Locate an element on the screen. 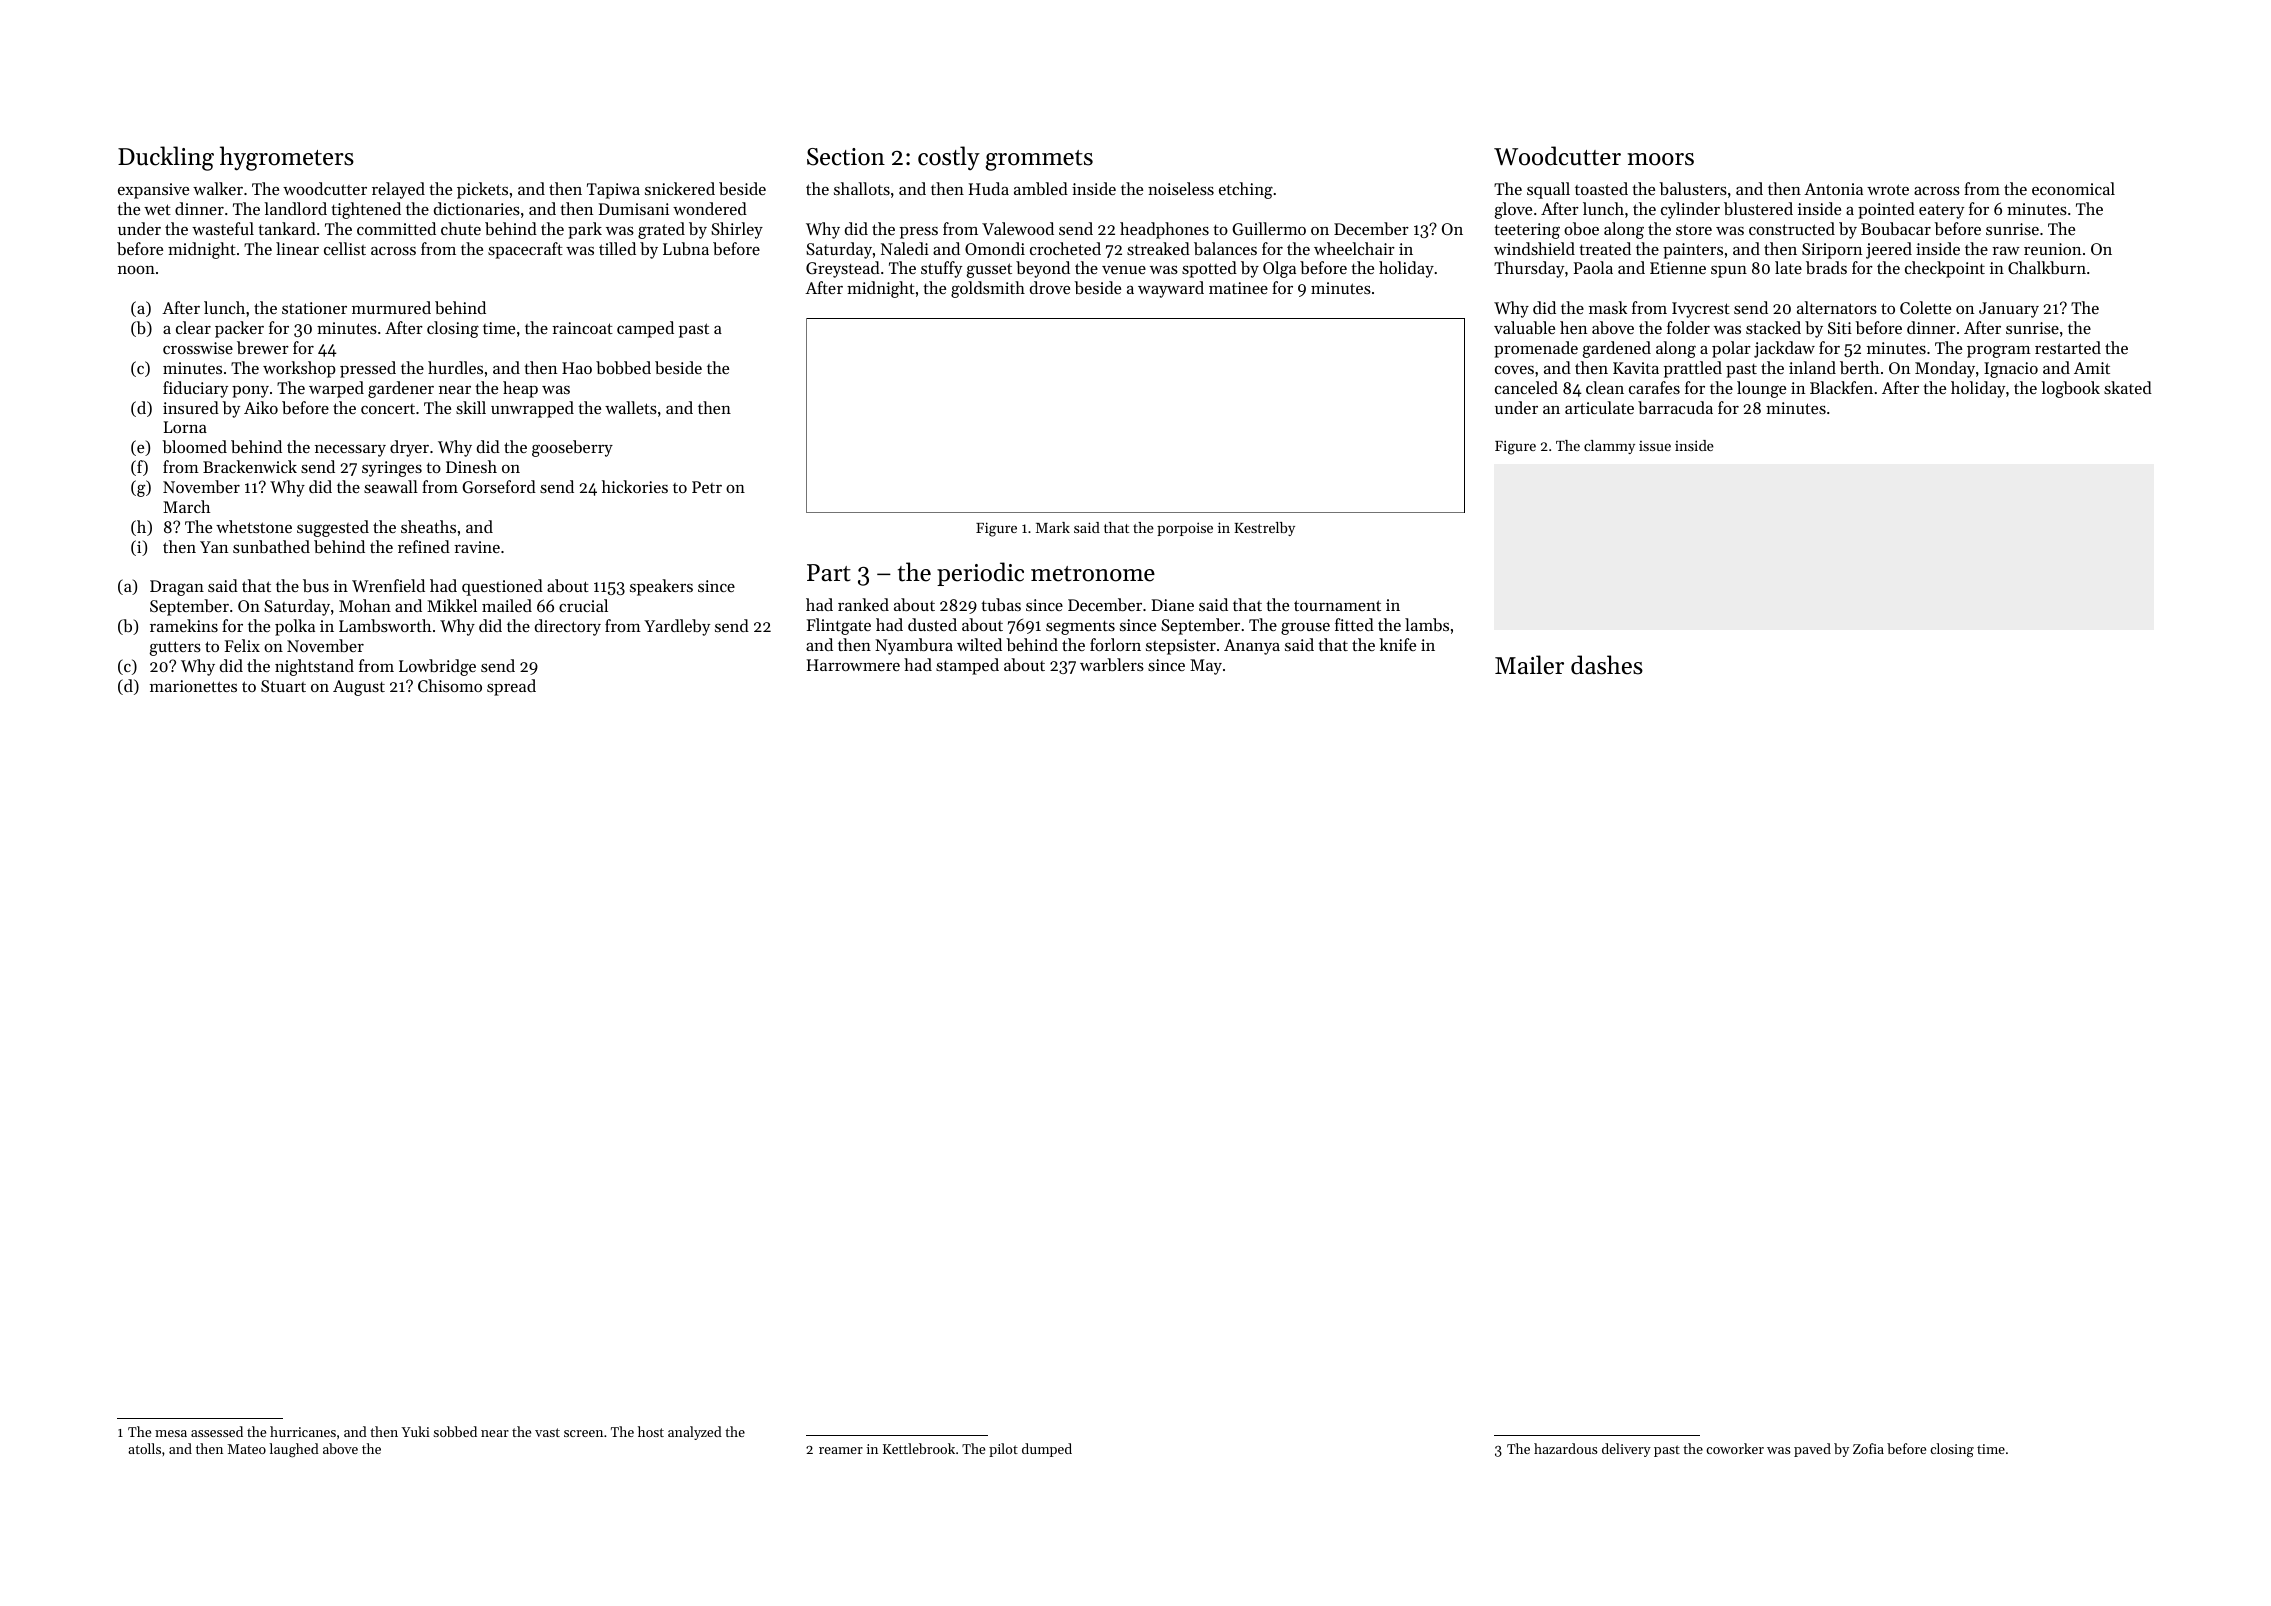  reamer is located at coordinates (841, 1450).
